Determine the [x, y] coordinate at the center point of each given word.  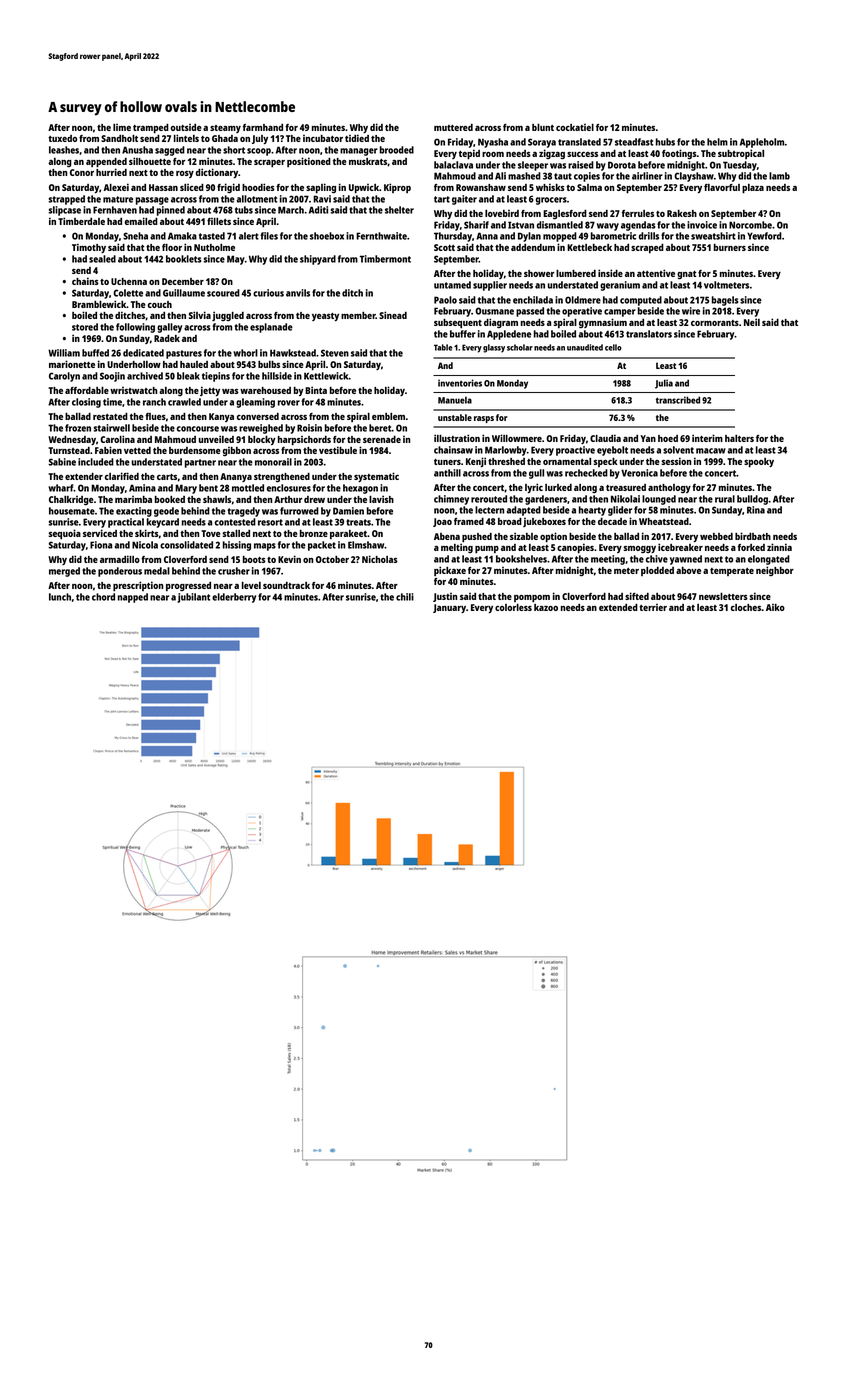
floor [172, 247]
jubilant [193, 598]
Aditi [318, 210]
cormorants [715, 323]
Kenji [476, 462]
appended [106, 162]
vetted [137, 450]
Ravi [322, 199]
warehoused [265, 390]
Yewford [764, 236]
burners [730, 247]
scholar [520, 347]
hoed [668, 438]
